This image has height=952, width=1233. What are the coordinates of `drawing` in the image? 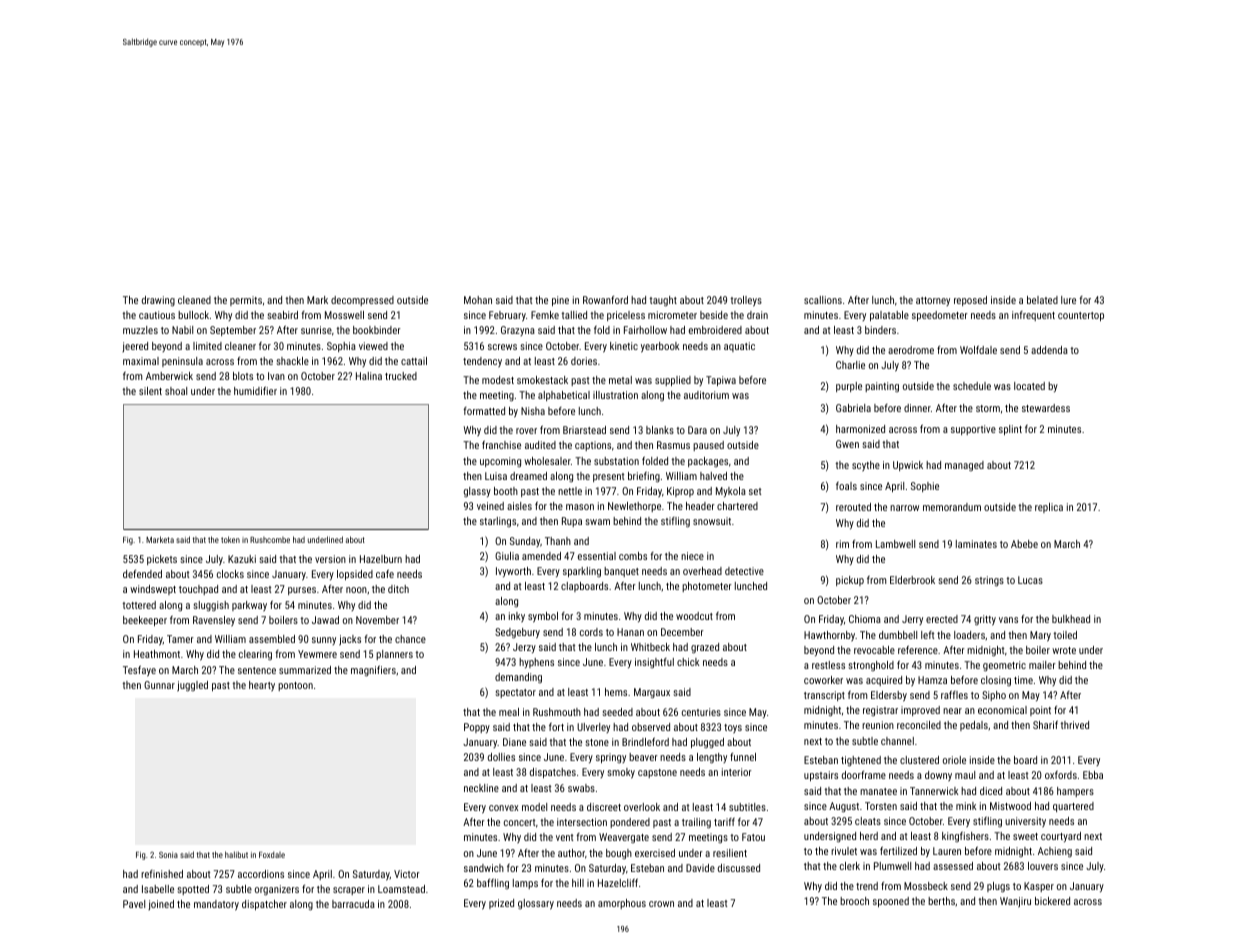 It's located at (158, 301).
